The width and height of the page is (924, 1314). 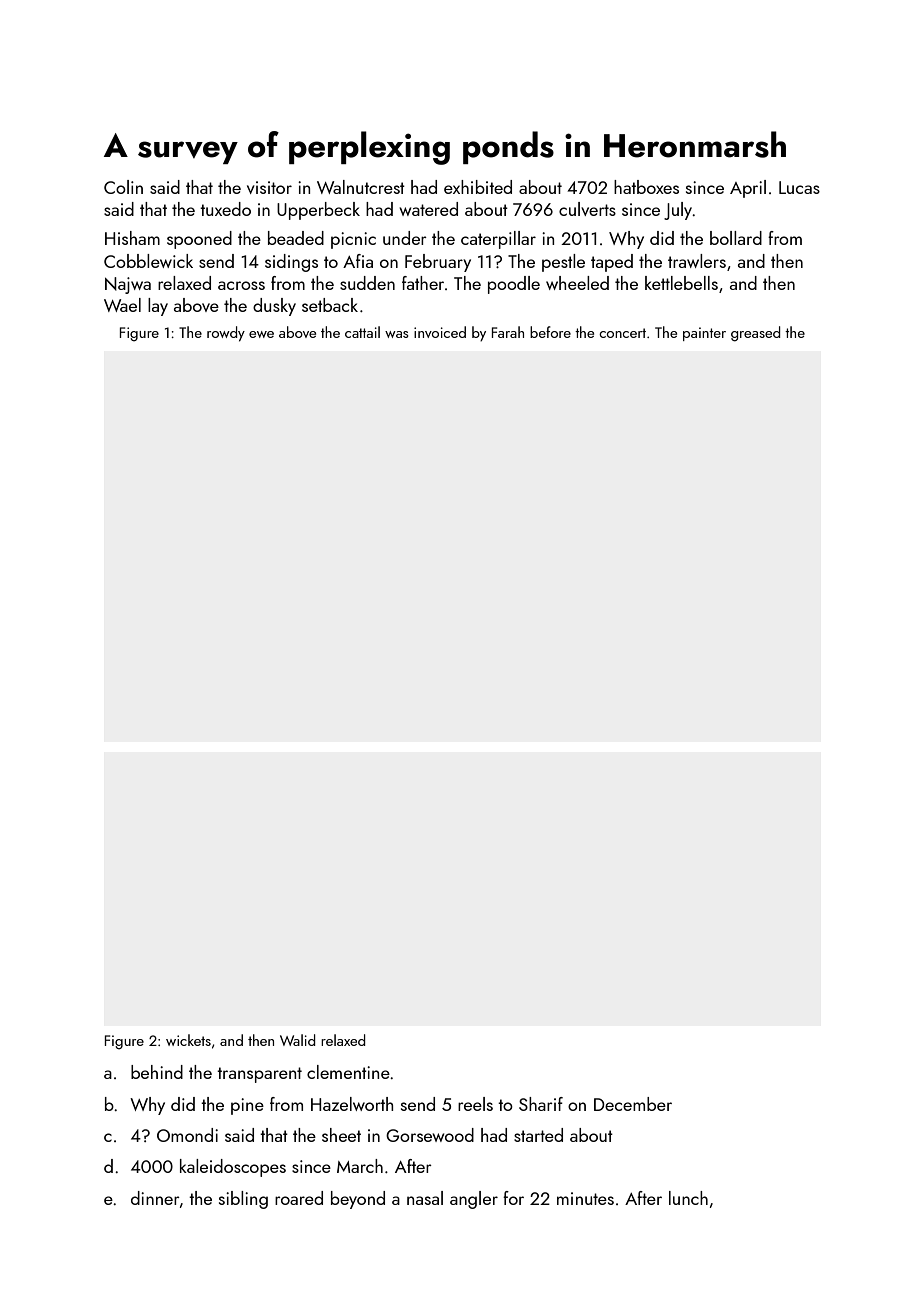 What do you see at coordinates (688, 1198) in the page?
I see `lunch` at bounding box center [688, 1198].
